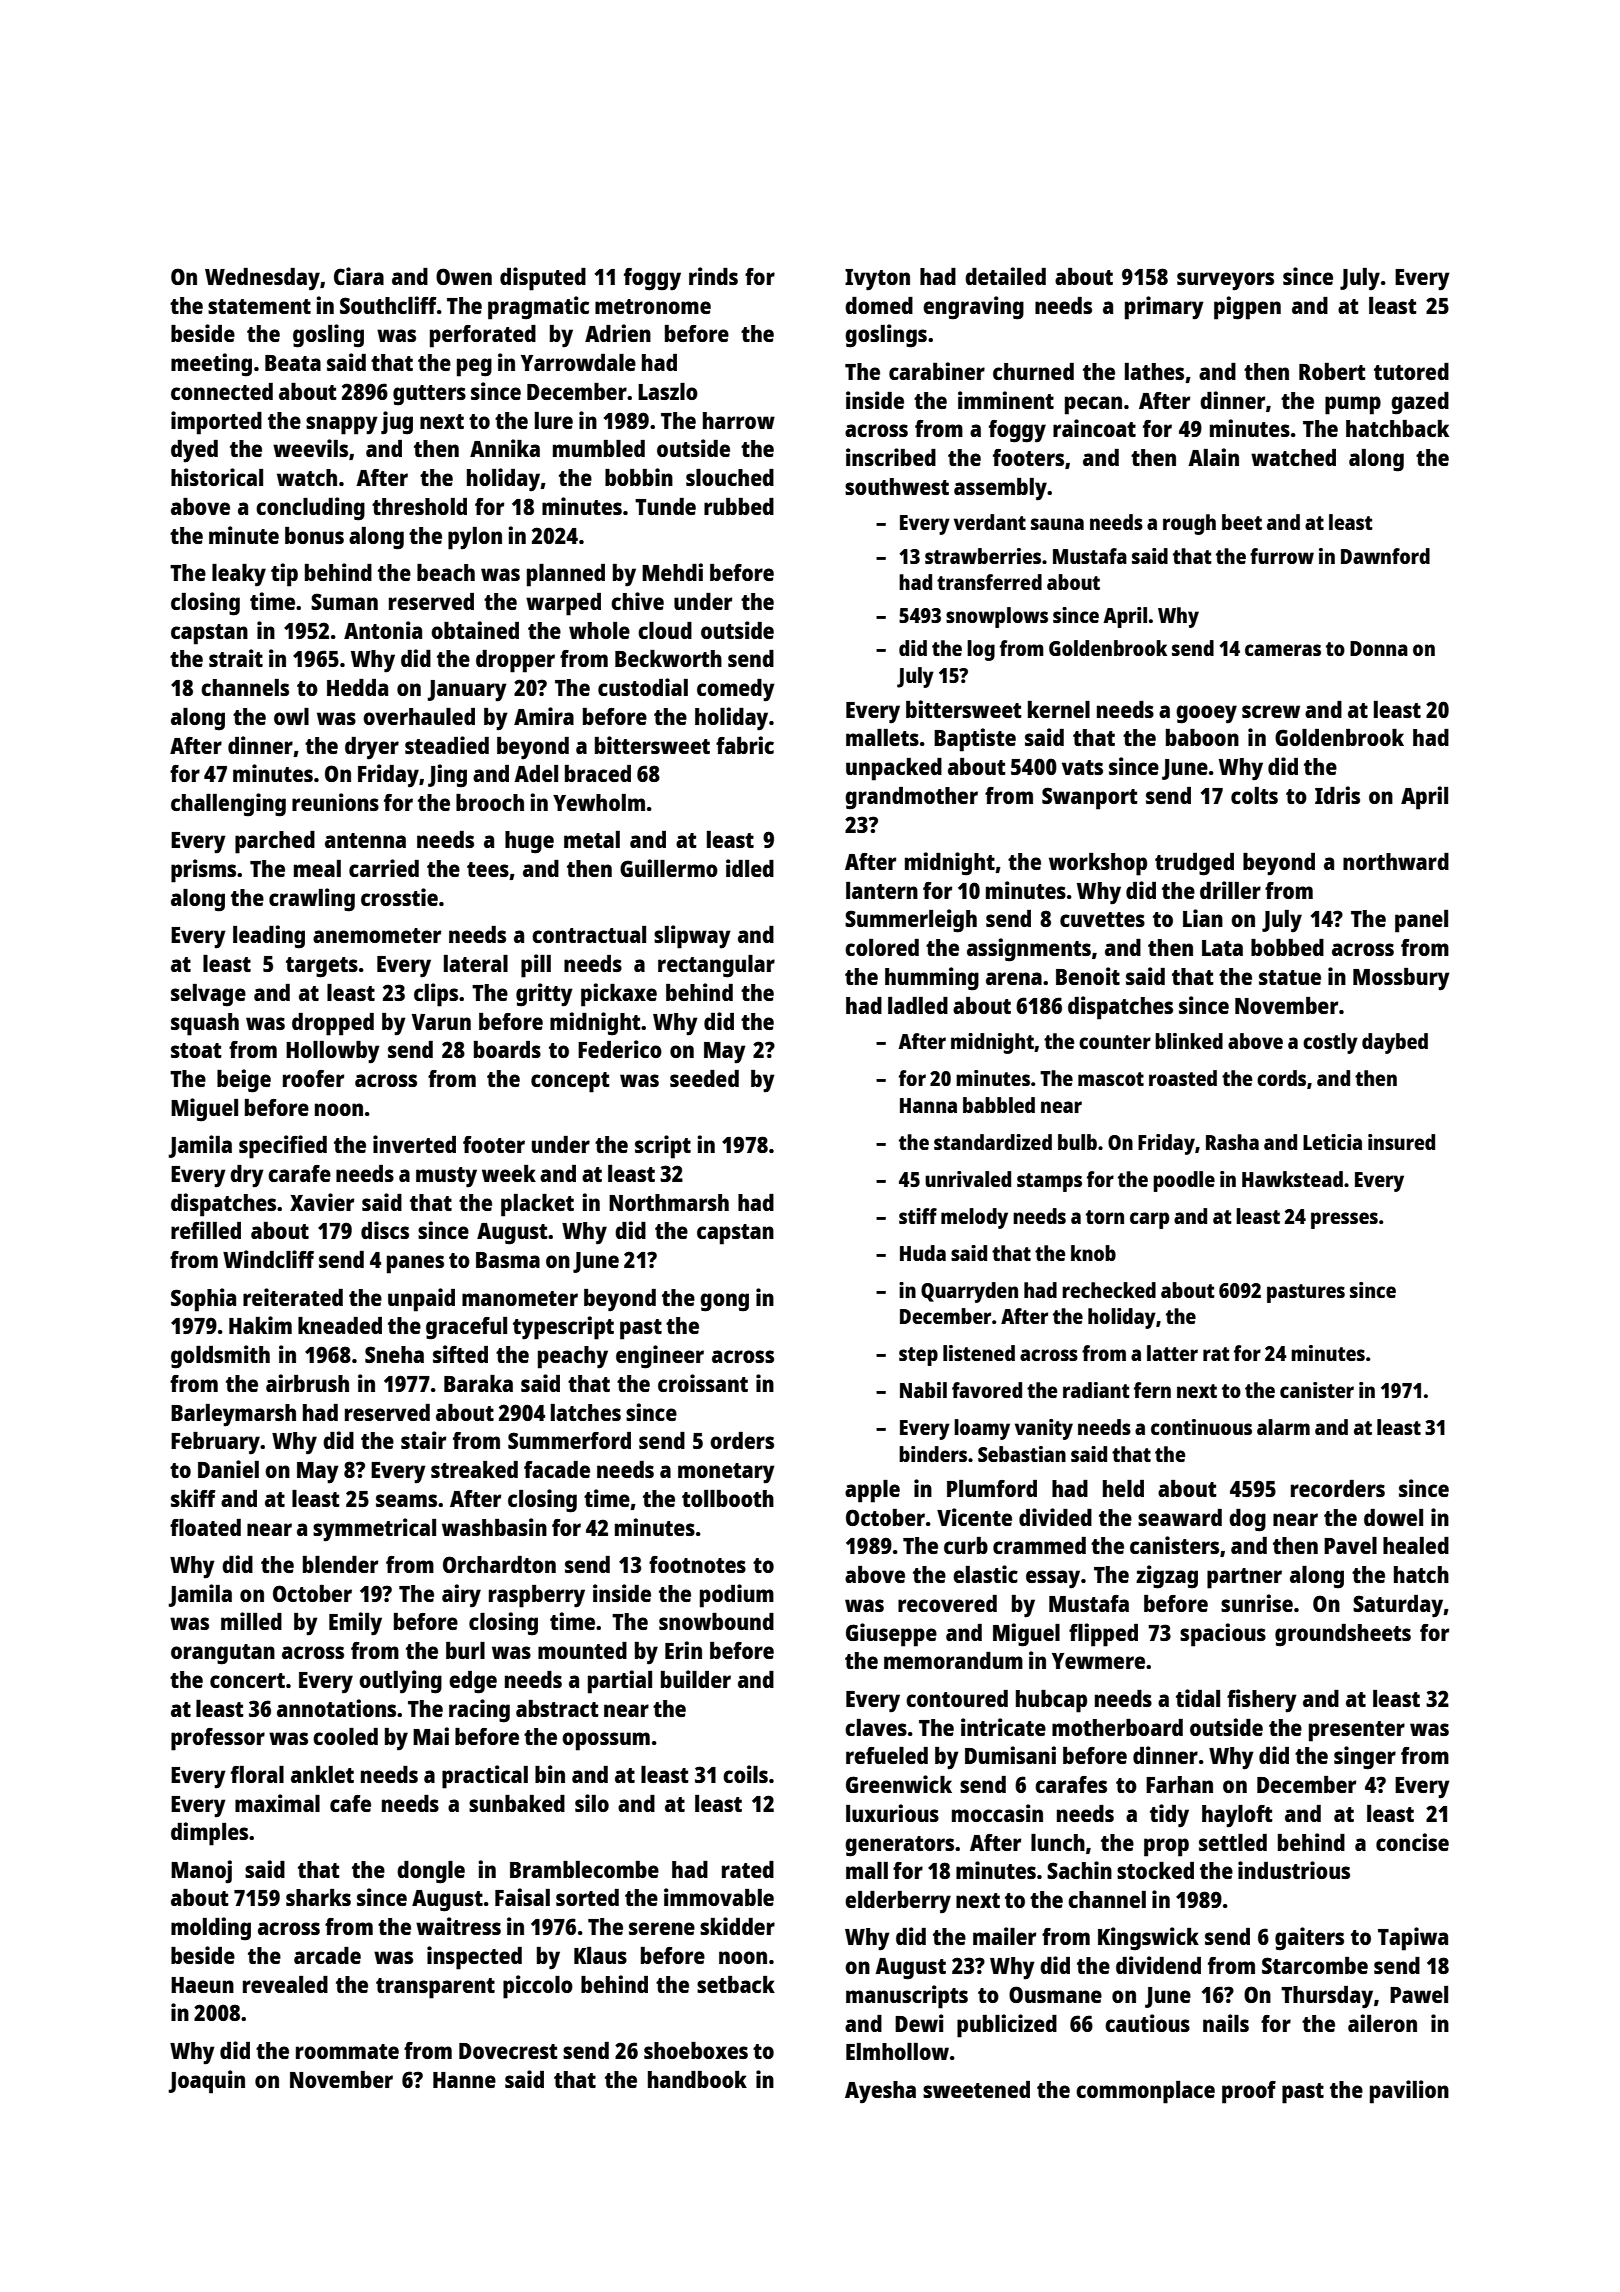 This document has height=2292, width=1620. What do you see at coordinates (1379, 648) in the document?
I see `Donna` at bounding box center [1379, 648].
